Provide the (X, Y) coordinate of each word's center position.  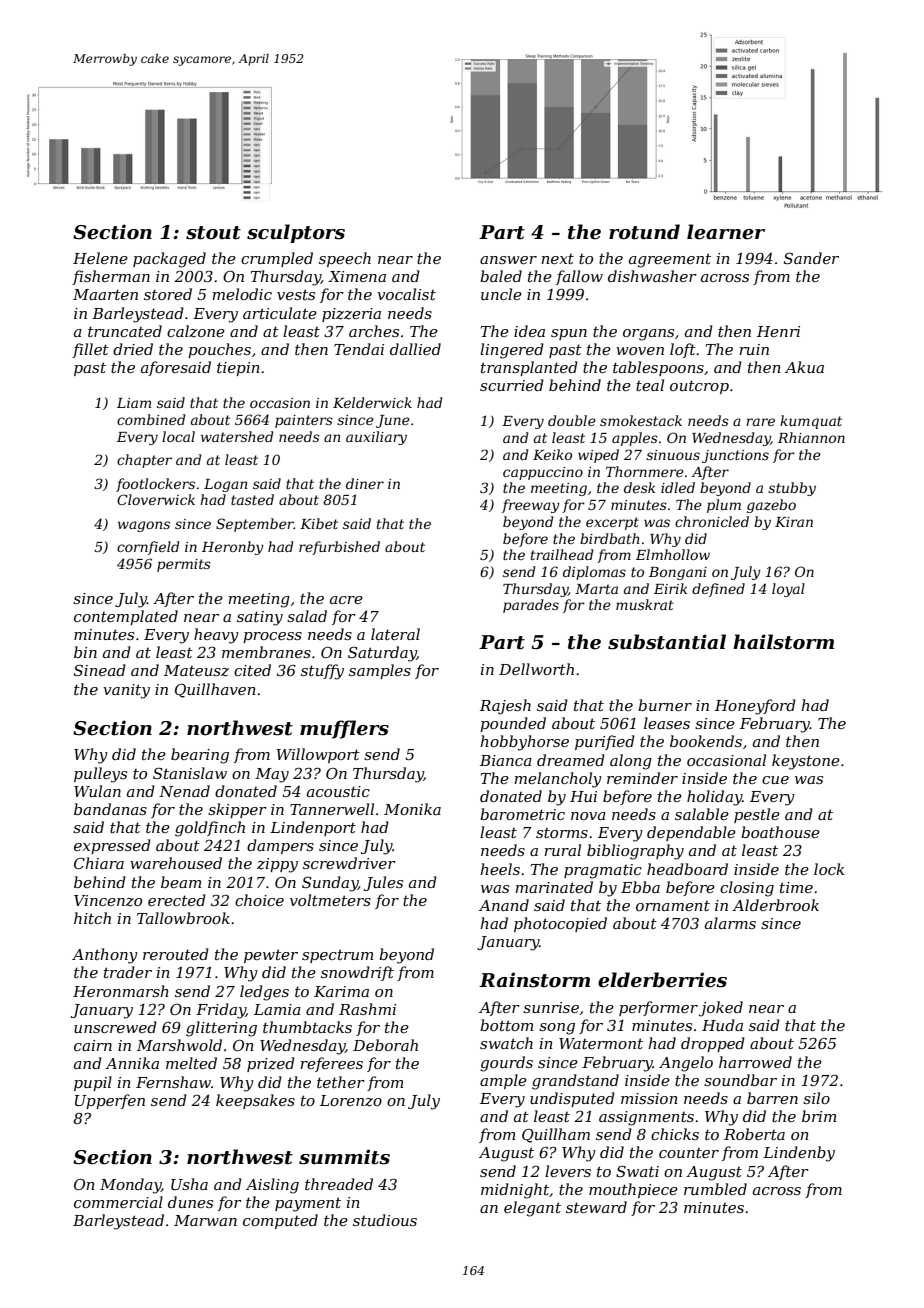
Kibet (319, 523)
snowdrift (357, 973)
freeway (531, 506)
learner (726, 232)
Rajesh (505, 707)
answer (508, 260)
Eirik (670, 588)
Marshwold (179, 1045)
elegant (532, 1209)
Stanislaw (190, 773)
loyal (788, 590)
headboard (687, 869)
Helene (100, 258)
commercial (118, 1202)
